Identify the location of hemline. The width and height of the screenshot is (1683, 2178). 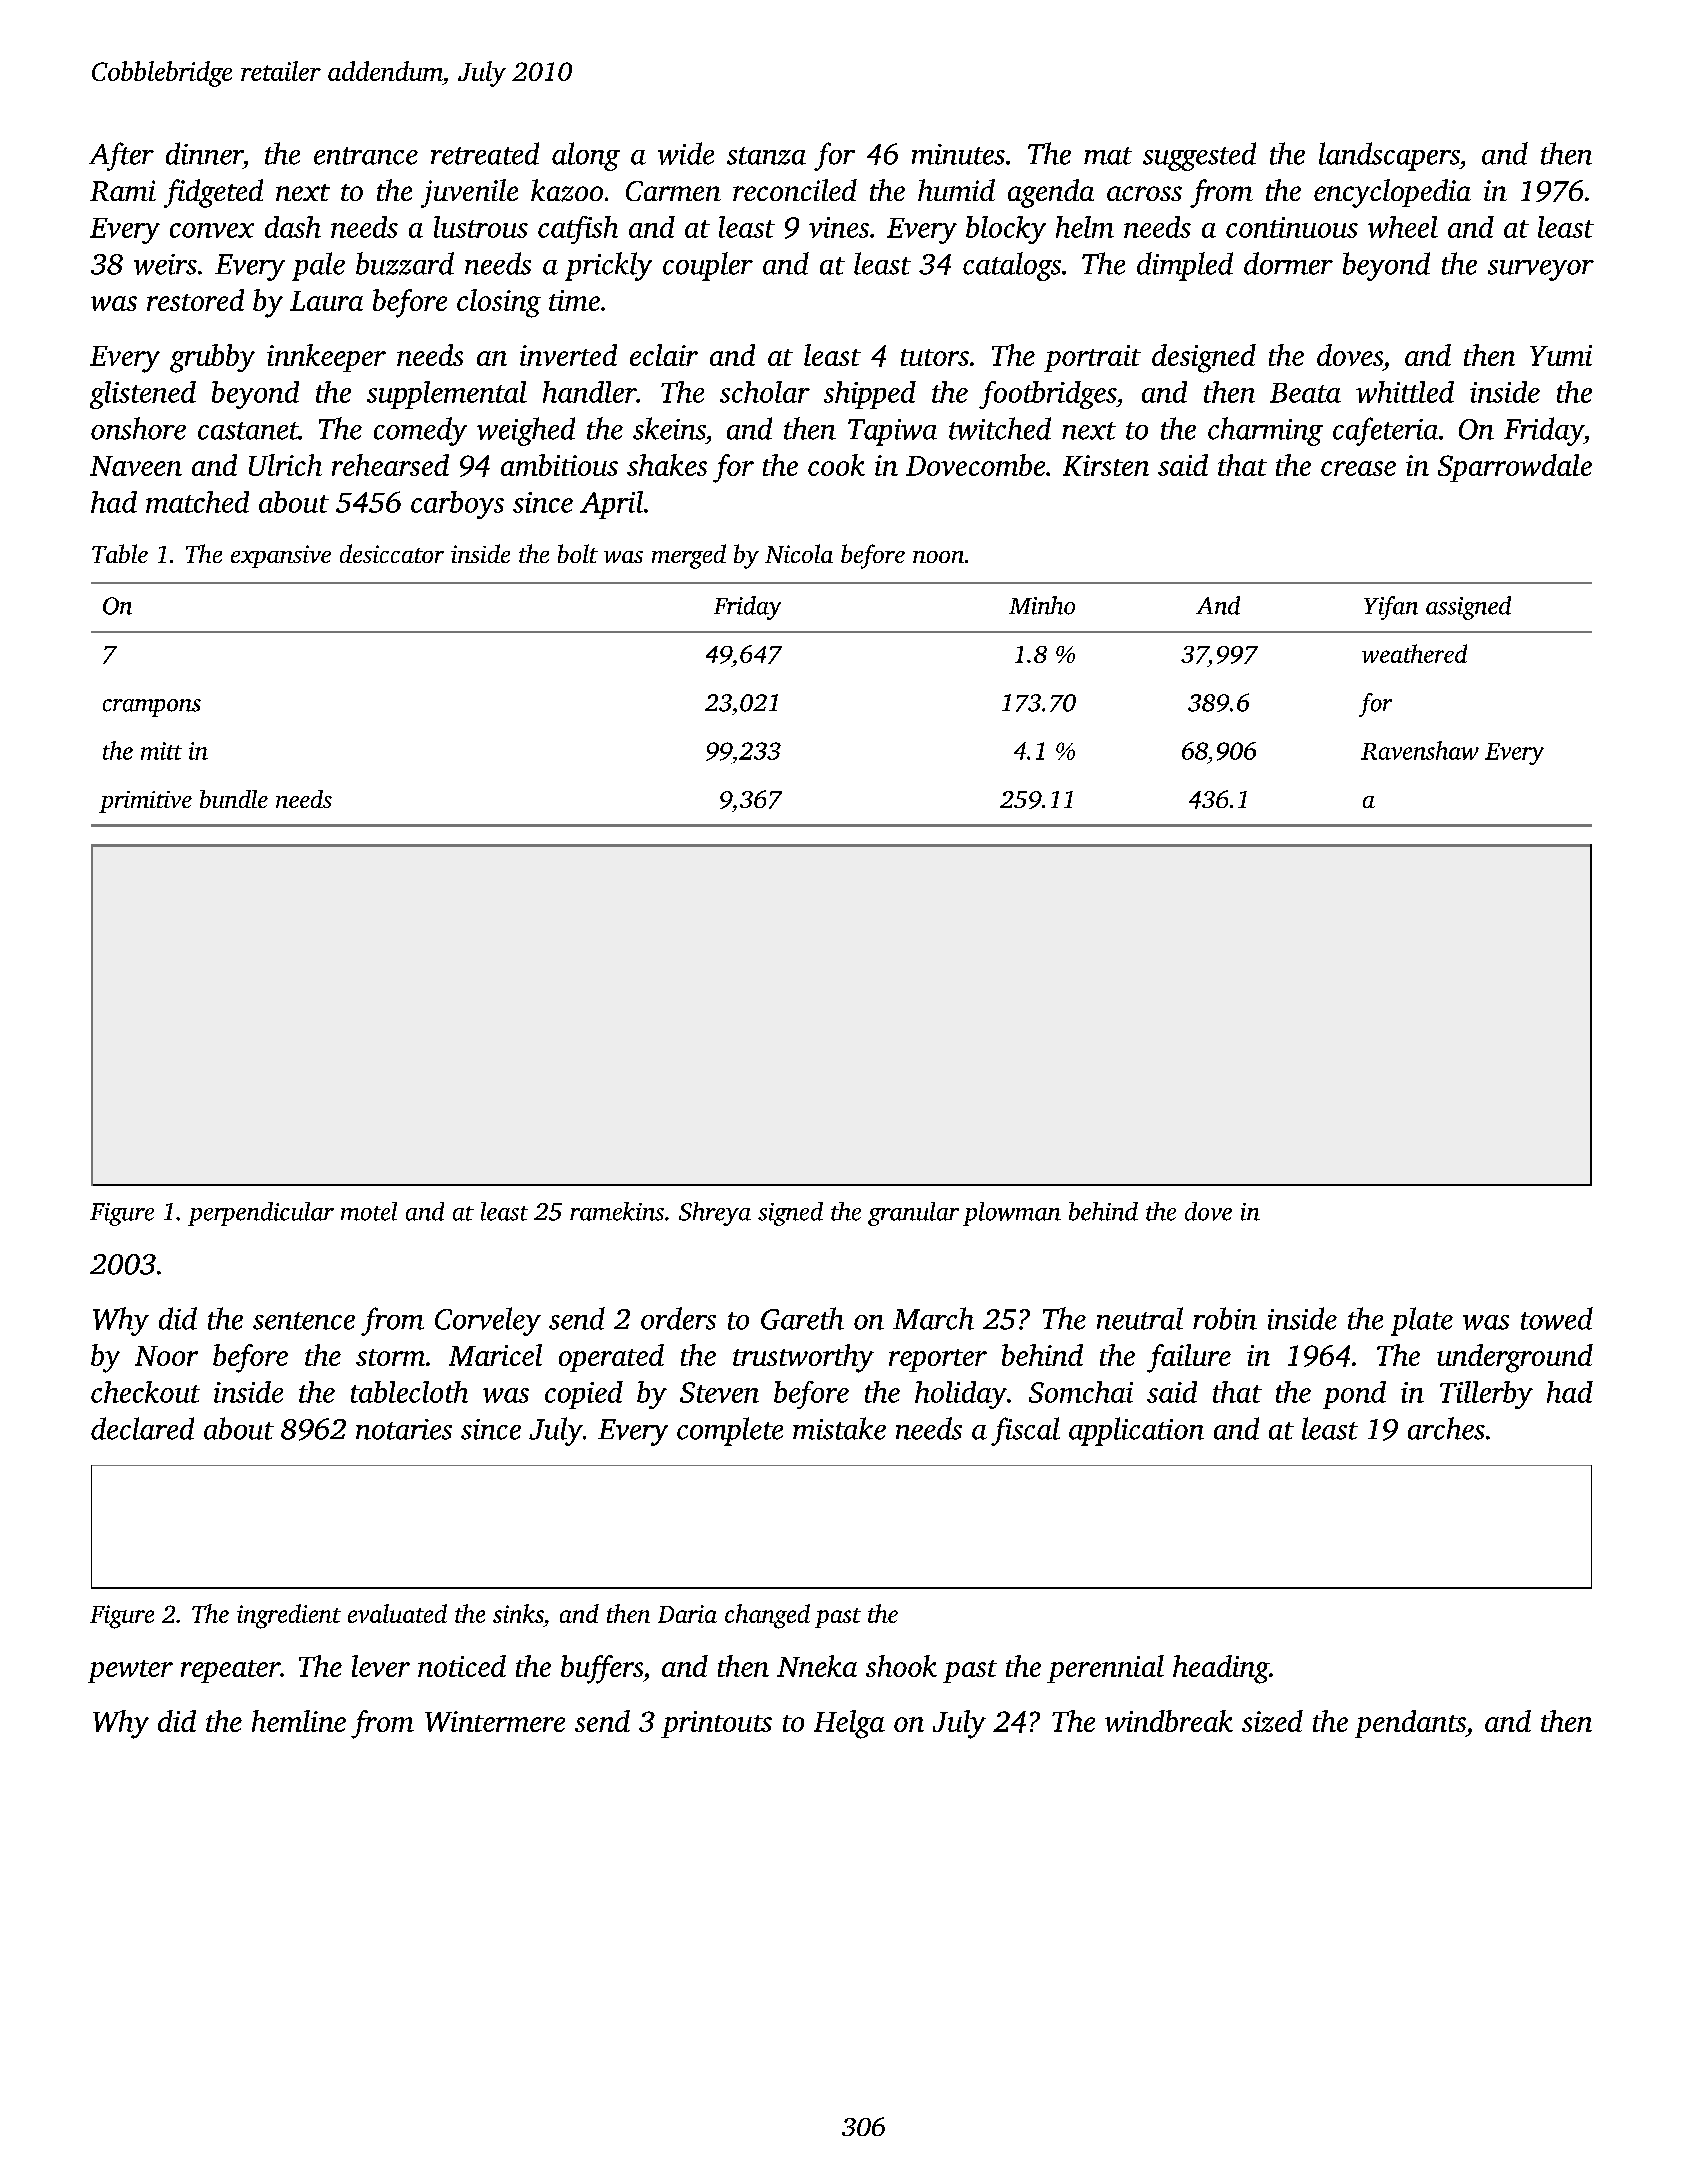
(299, 1721).
